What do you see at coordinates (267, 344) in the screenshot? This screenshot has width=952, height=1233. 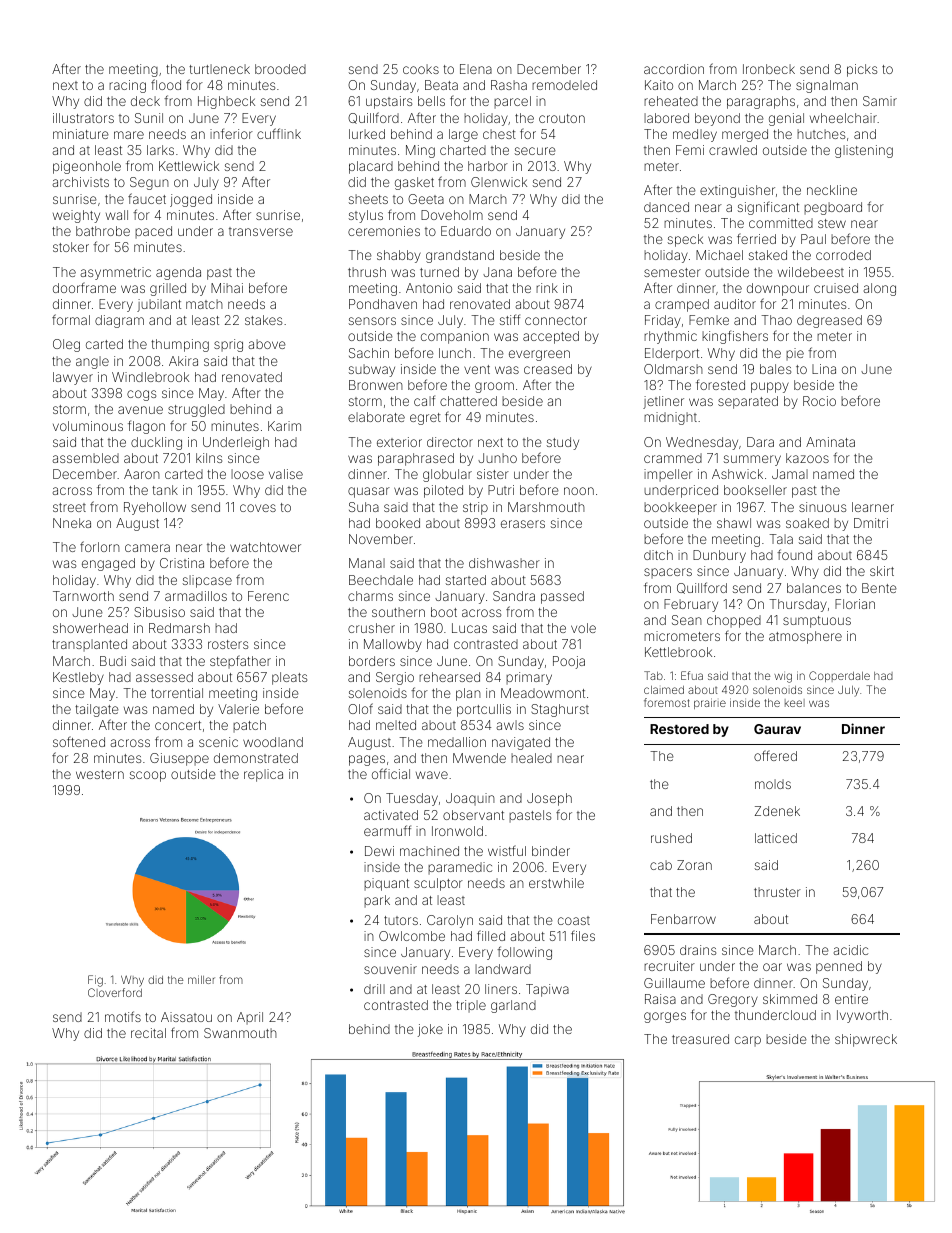 I see `above` at bounding box center [267, 344].
